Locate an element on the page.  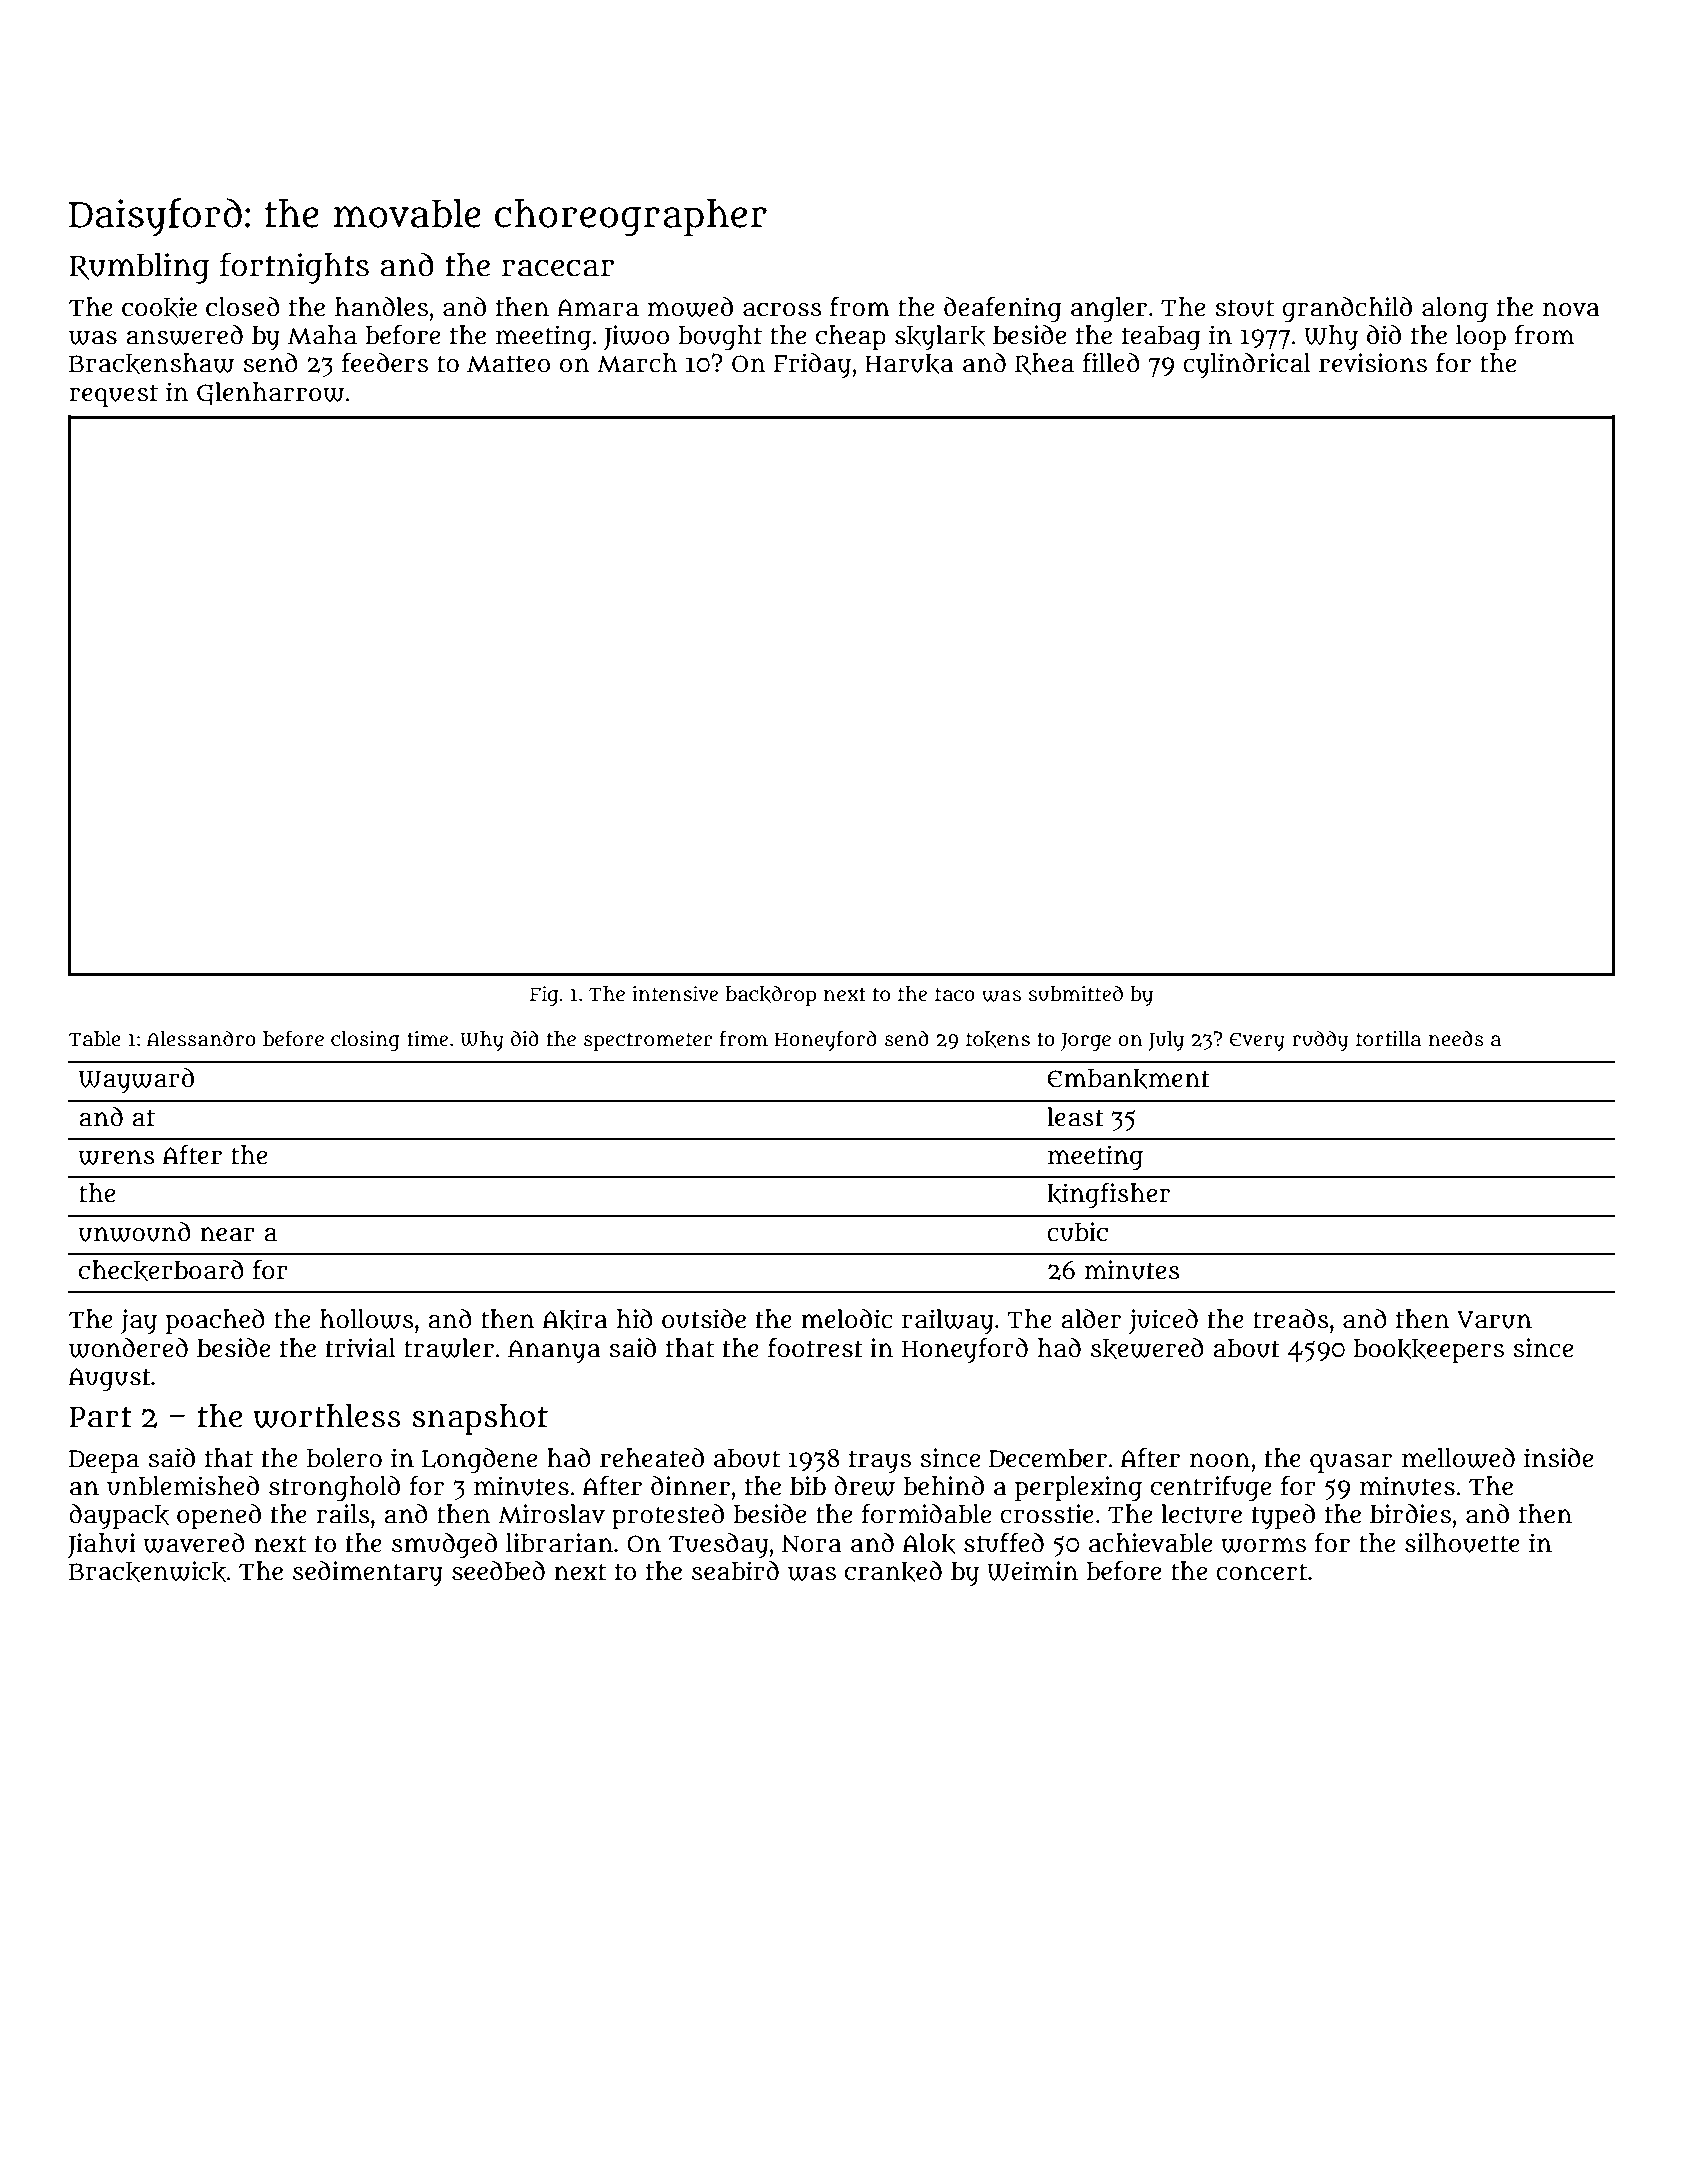
revisions is located at coordinates (1373, 363).
